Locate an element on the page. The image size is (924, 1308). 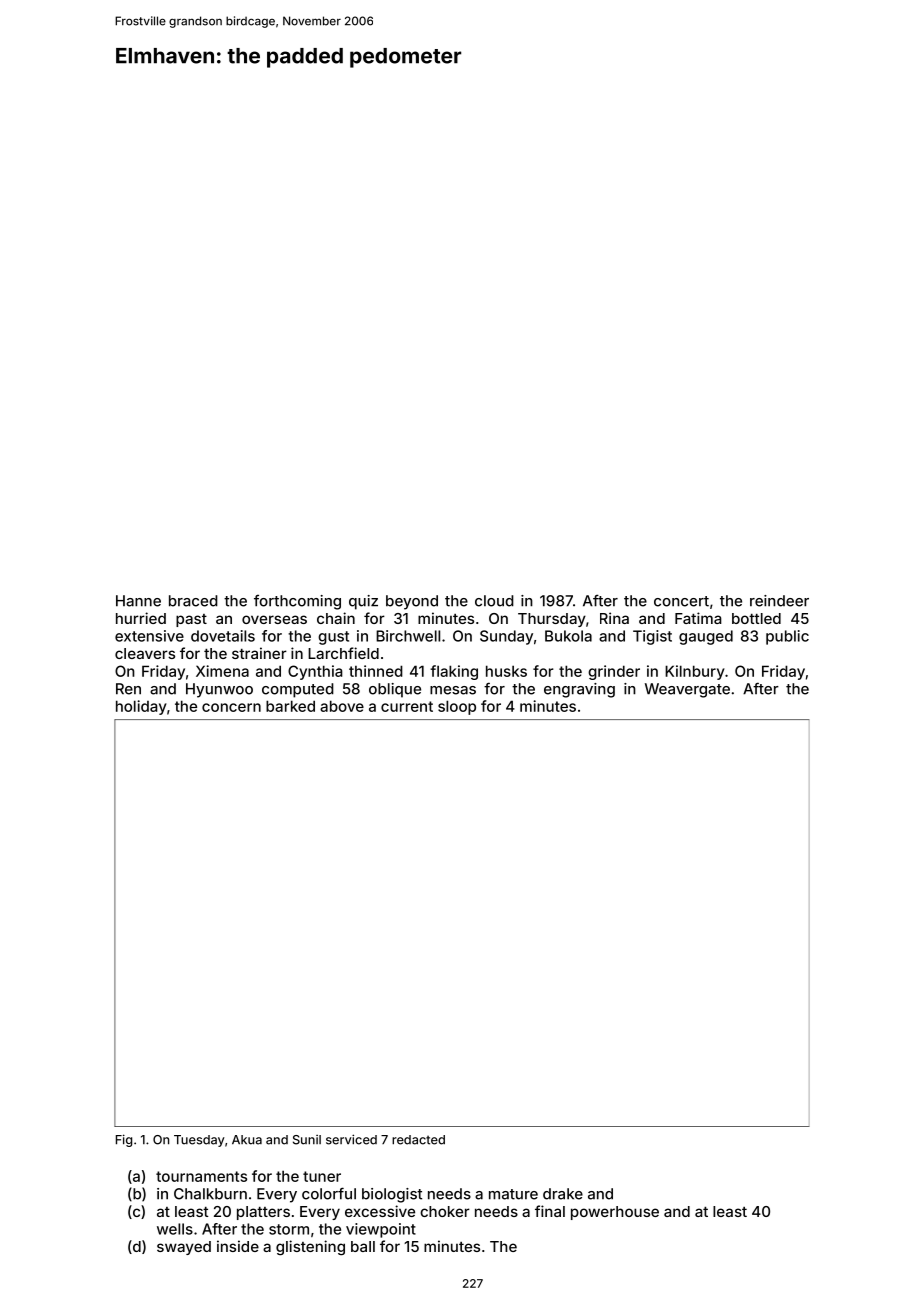
strainer is located at coordinates (259, 653).
